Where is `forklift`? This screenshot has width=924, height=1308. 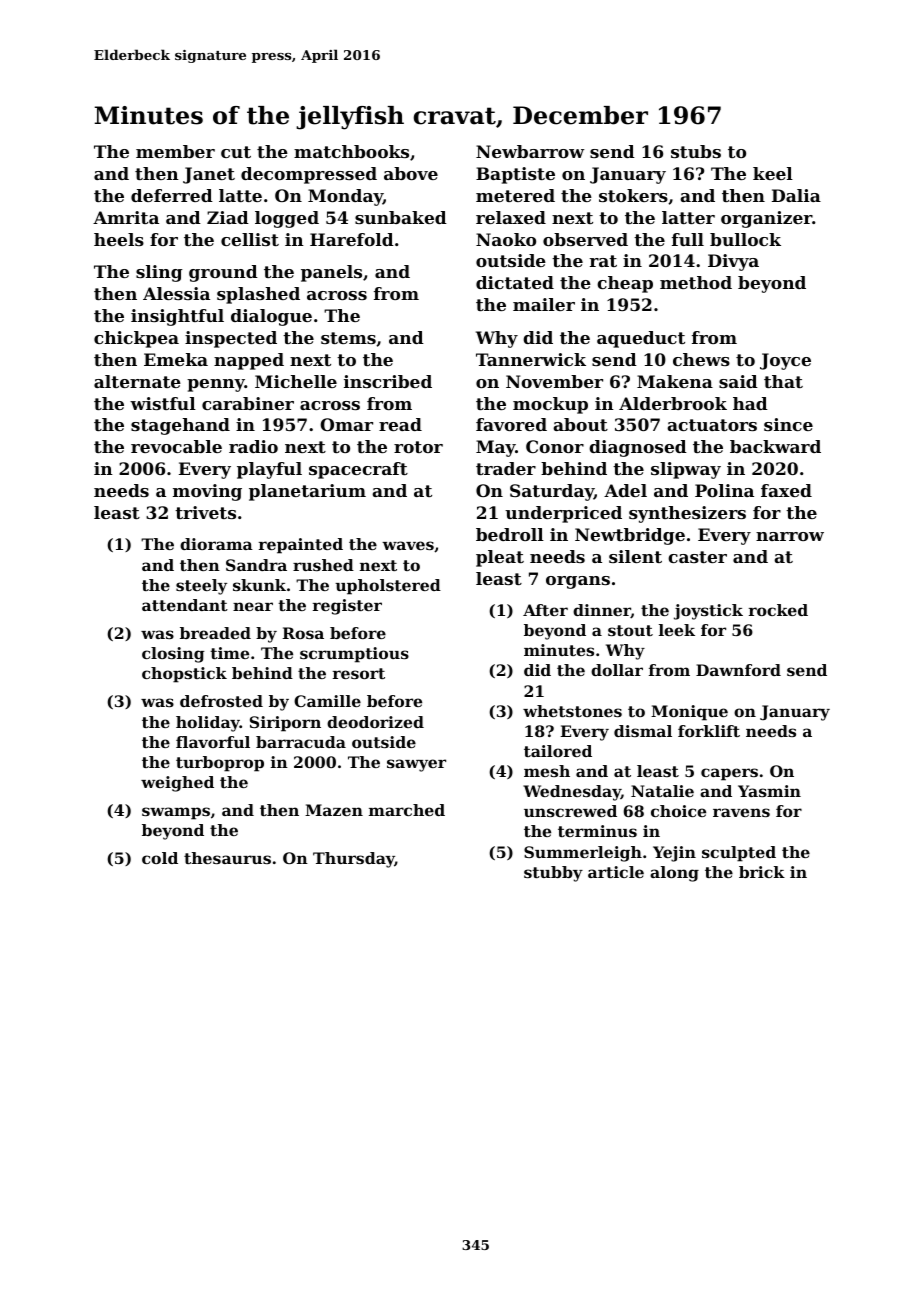 forklift is located at coordinates (709, 731).
